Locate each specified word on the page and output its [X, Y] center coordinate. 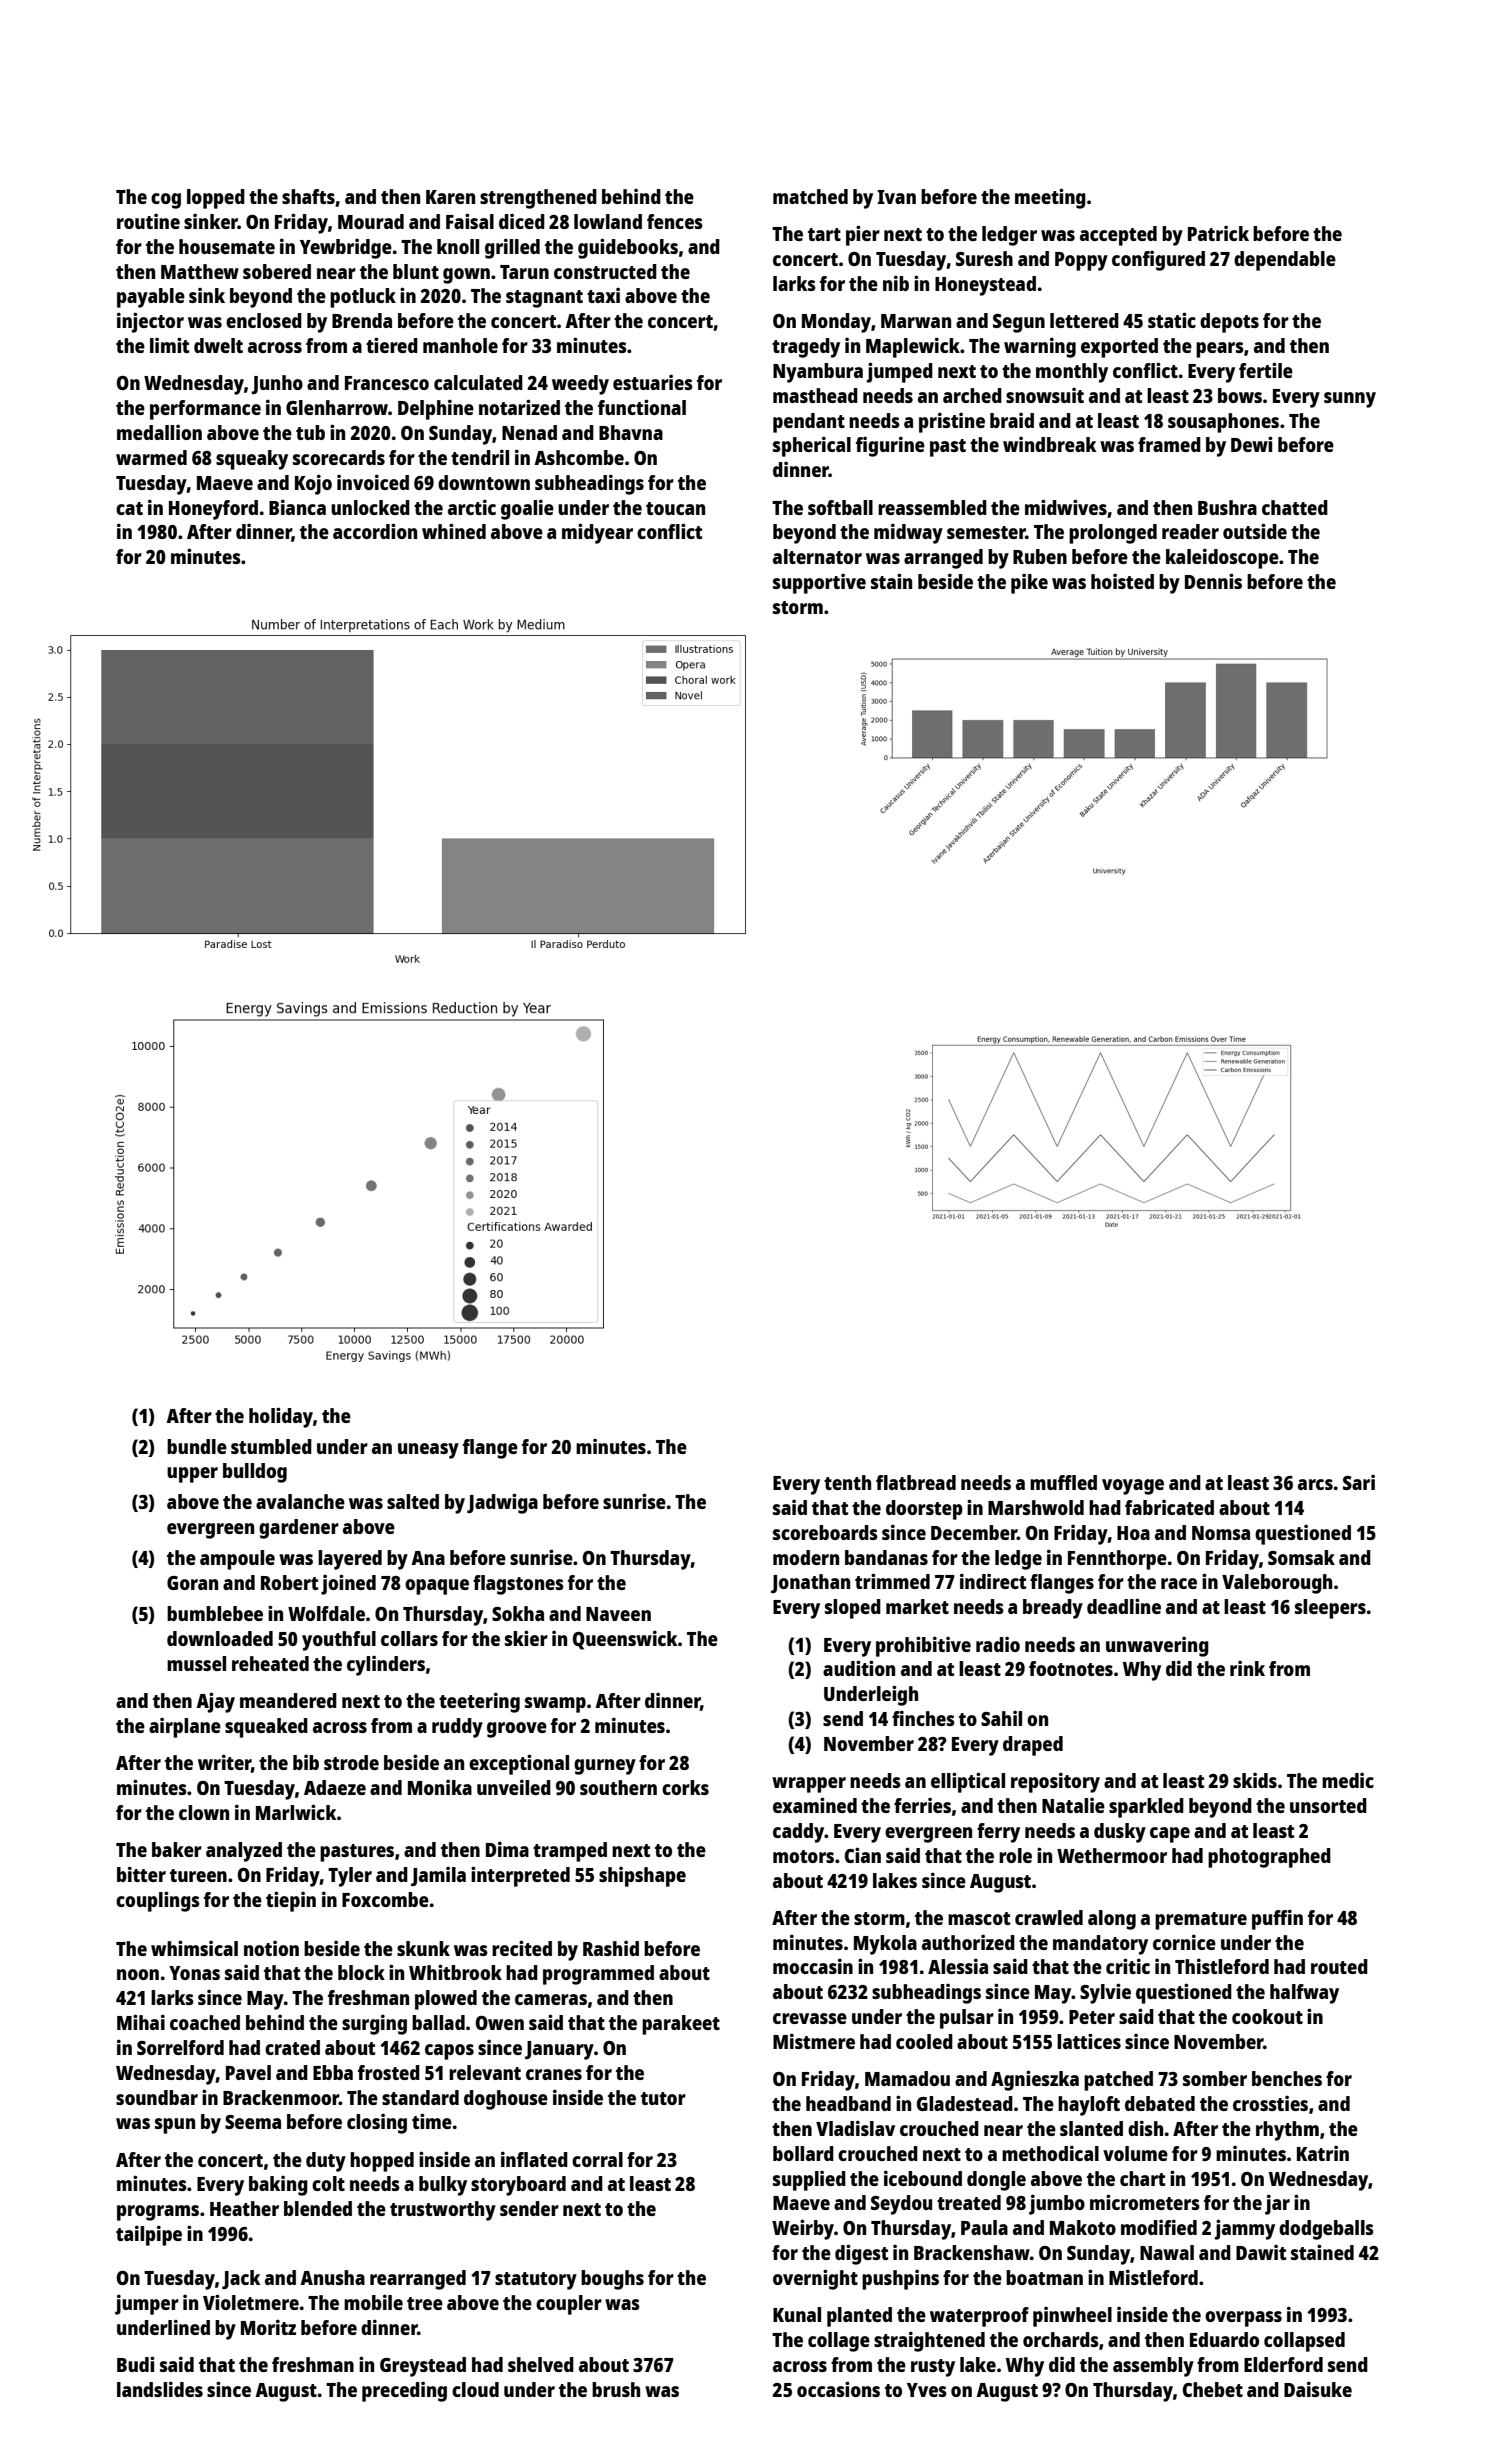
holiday [281, 1417]
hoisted [1122, 581]
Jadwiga [502, 1503]
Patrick [1218, 233]
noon [138, 1974]
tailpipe [149, 2235]
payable [151, 298]
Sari [1359, 1482]
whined [454, 531]
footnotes [1071, 1668]
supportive [819, 584]
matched [810, 196]
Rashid [611, 1948]
